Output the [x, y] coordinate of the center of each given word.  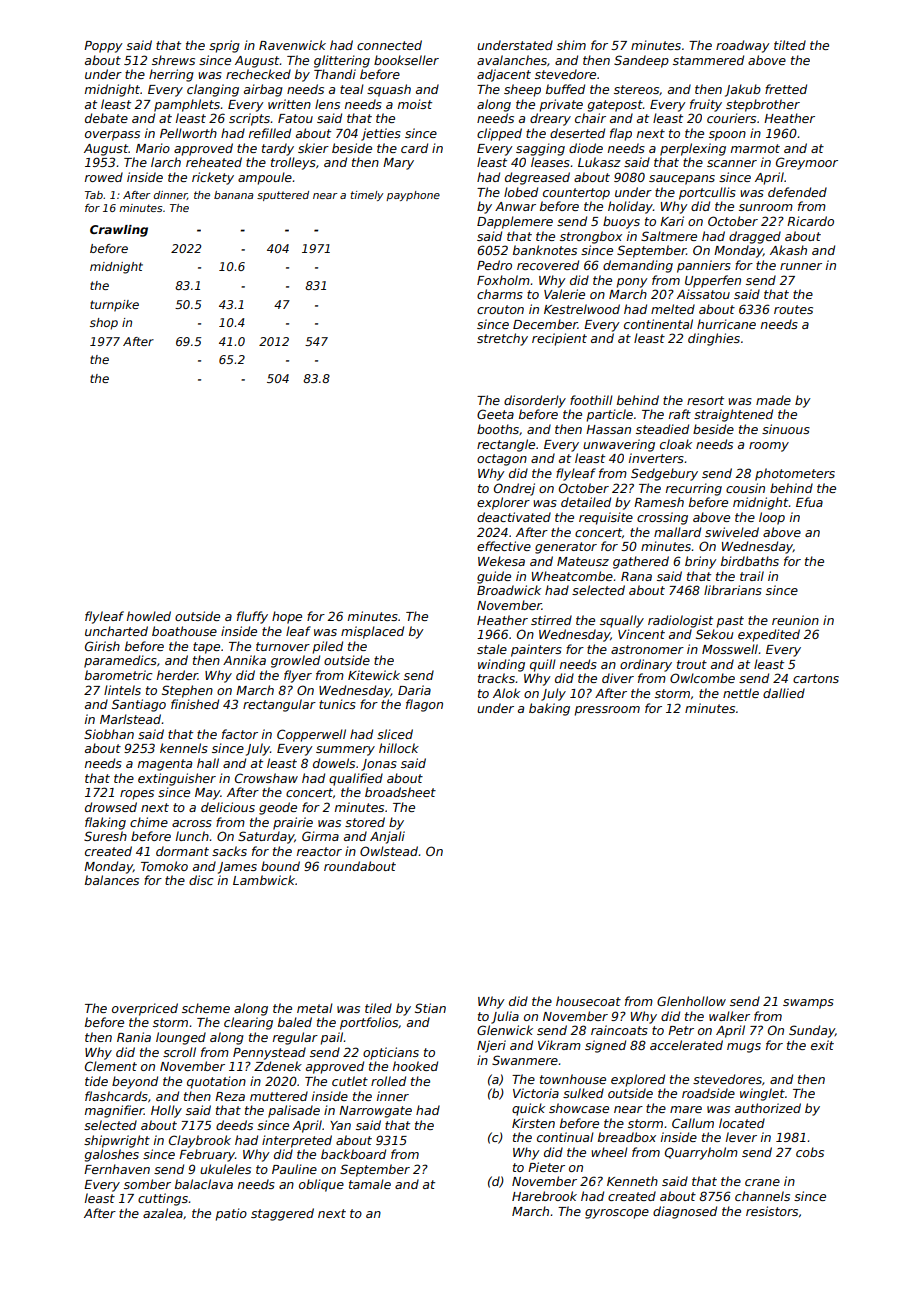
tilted [790, 45]
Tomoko [164, 866]
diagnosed [685, 1212]
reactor [319, 851]
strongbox [591, 237]
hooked [415, 1066]
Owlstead [389, 851]
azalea [163, 1213]
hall [208, 763]
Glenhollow [691, 1001]
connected [389, 45]
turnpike [114, 306]
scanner [732, 163]
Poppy [103, 47]
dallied [784, 693]
